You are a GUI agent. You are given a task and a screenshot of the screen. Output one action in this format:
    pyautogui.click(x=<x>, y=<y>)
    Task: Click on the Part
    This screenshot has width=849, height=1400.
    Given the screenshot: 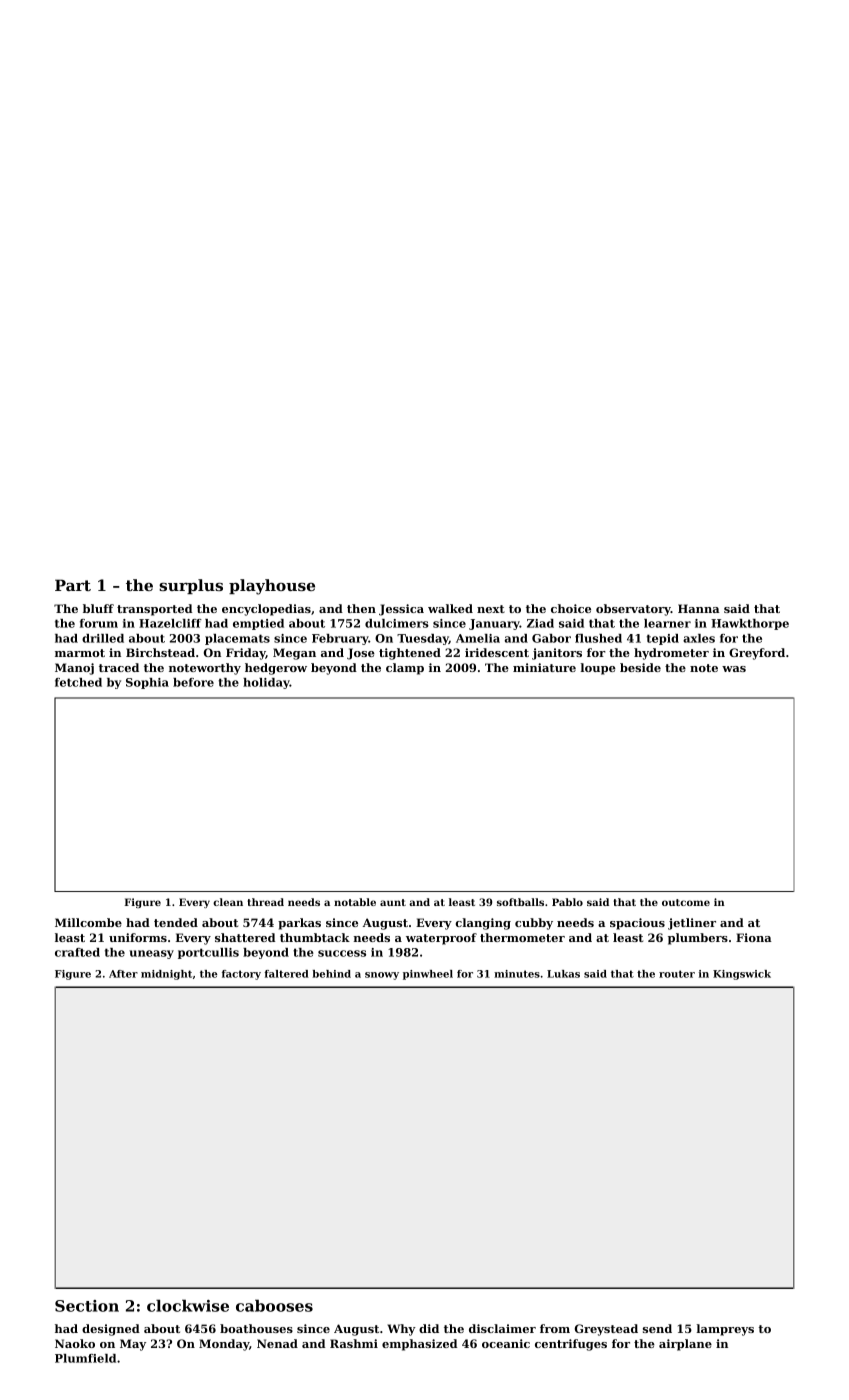 What is the action you would take?
    pyautogui.click(x=73, y=585)
